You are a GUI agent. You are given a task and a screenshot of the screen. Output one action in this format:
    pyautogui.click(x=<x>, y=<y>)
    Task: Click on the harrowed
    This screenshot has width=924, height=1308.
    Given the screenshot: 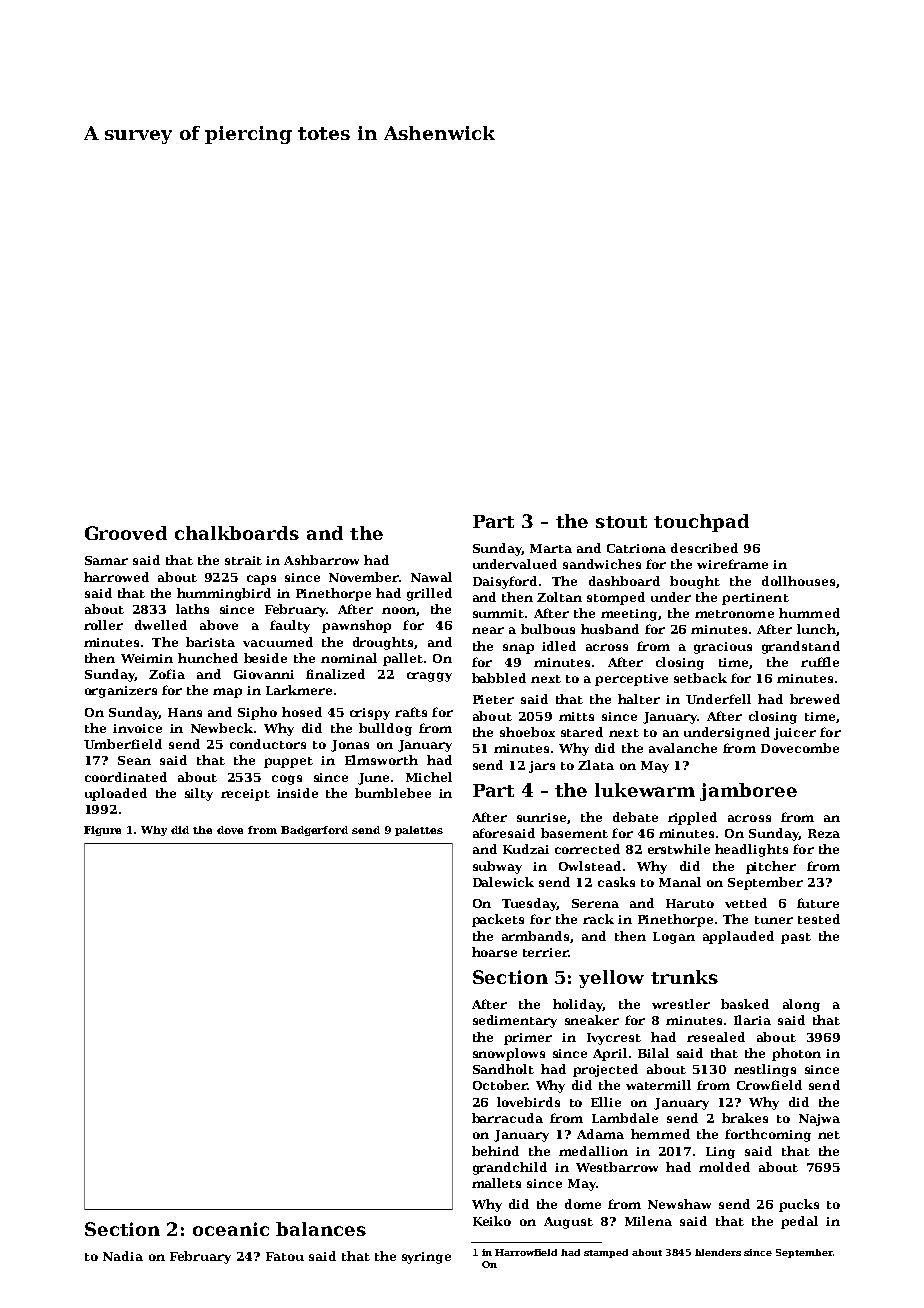 What is the action you would take?
    pyautogui.click(x=116, y=577)
